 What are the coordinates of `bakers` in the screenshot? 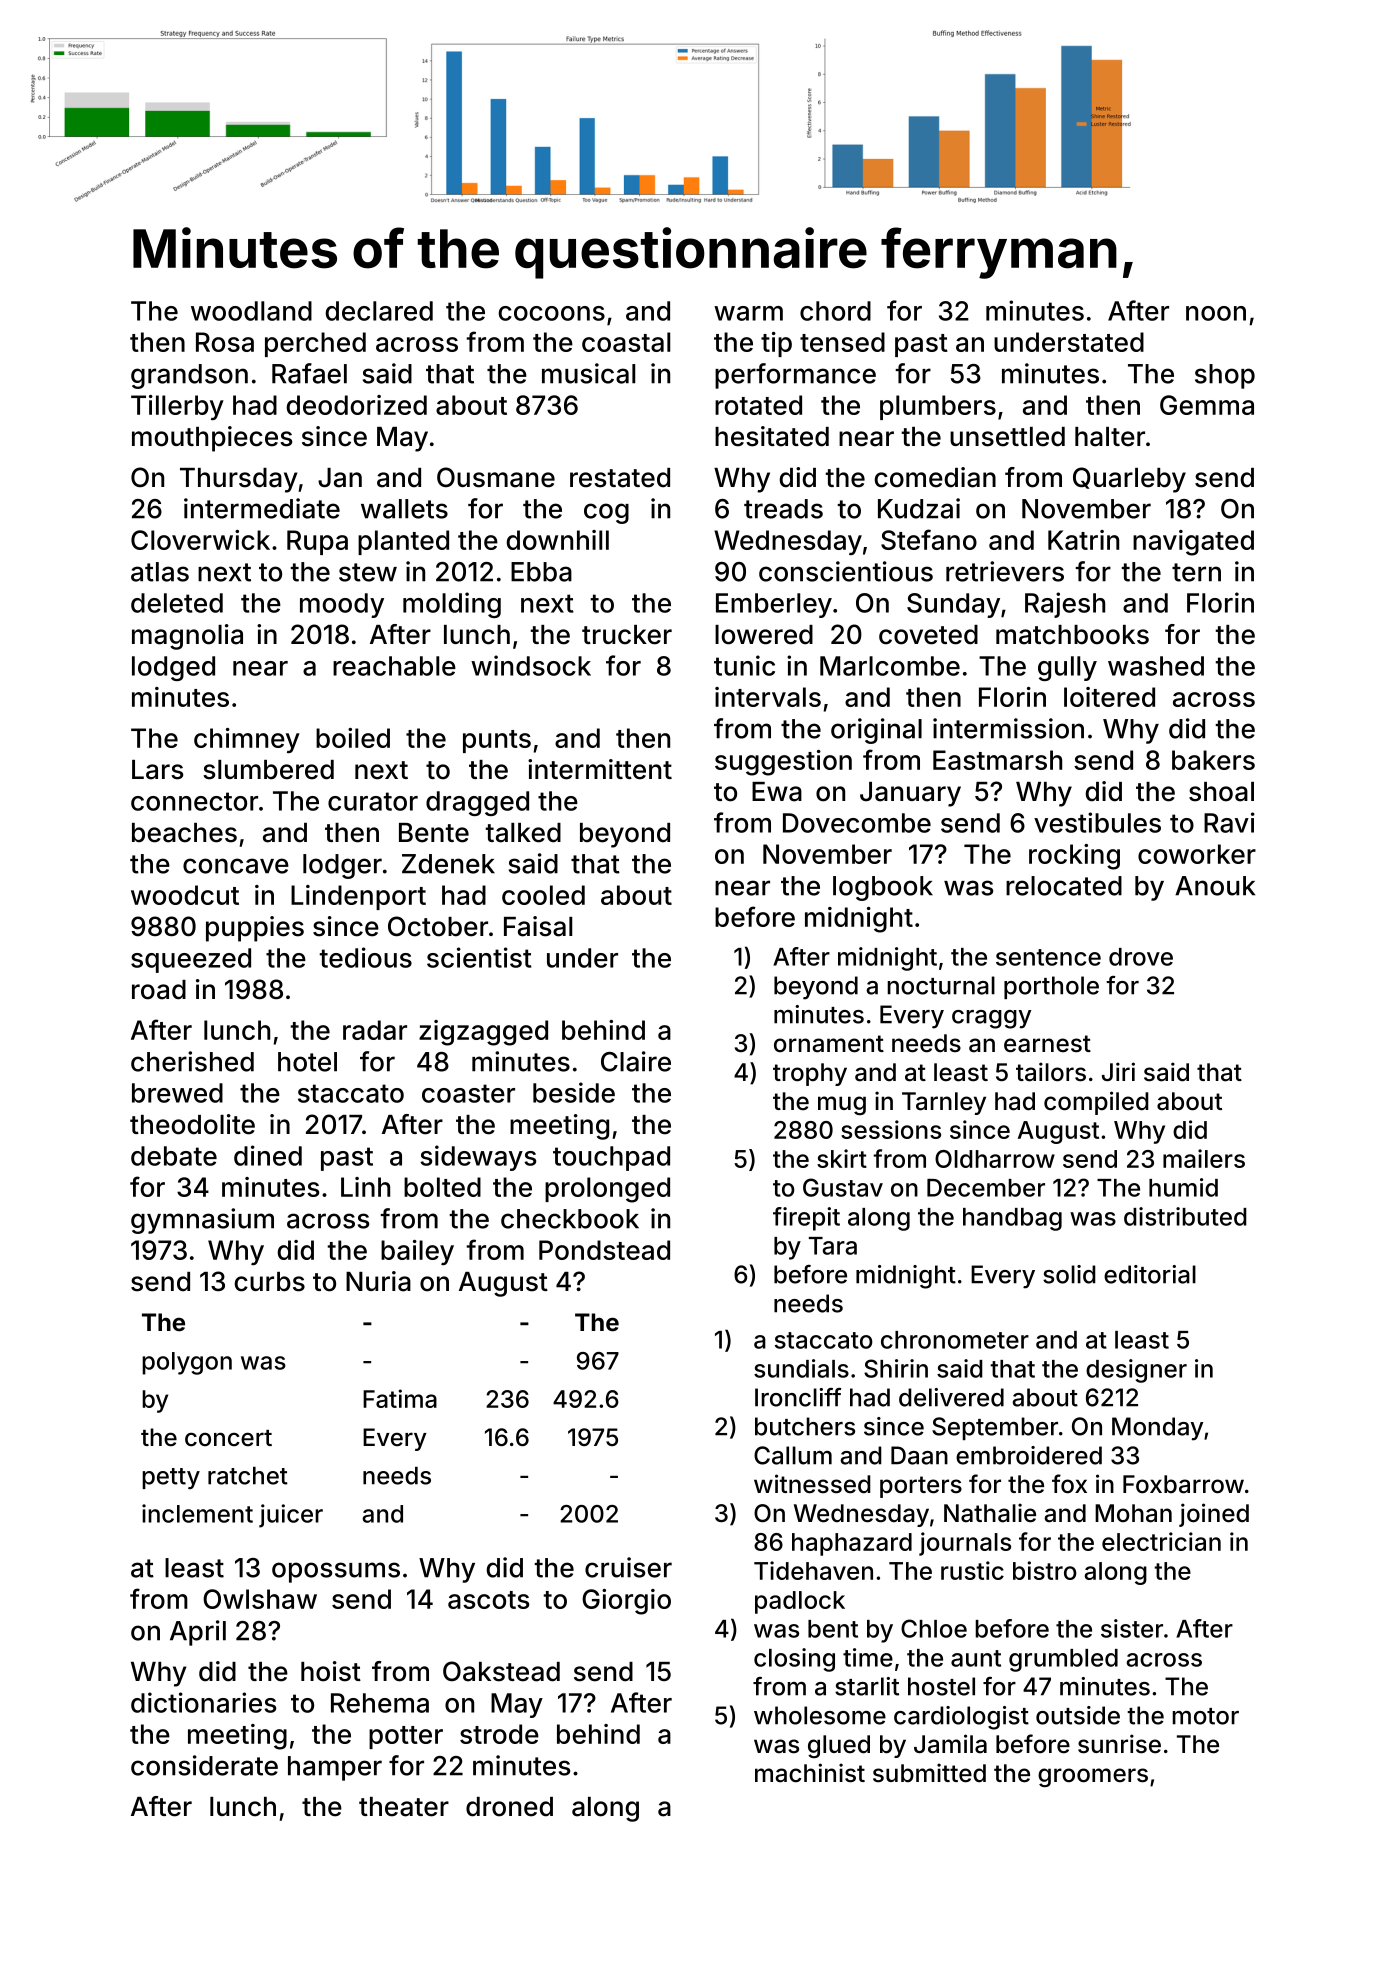 It's located at (1213, 760).
